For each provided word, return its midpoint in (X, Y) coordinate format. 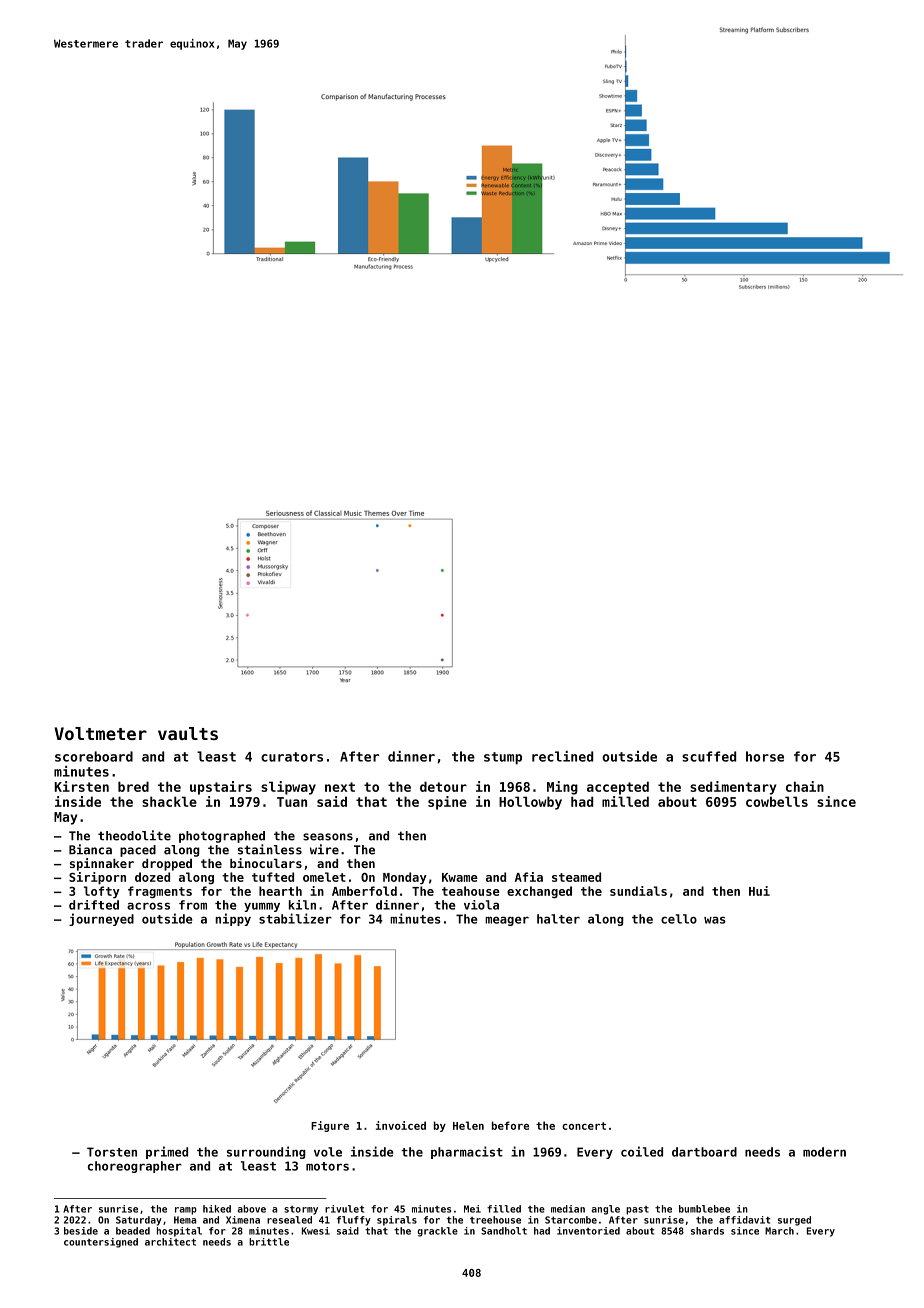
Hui (759, 891)
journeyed (101, 919)
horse (765, 756)
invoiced (401, 1125)
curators (292, 757)
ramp (186, 1211)
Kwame (460, 877)
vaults (188, 733)
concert (584, 1126)
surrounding (266, 1152)
